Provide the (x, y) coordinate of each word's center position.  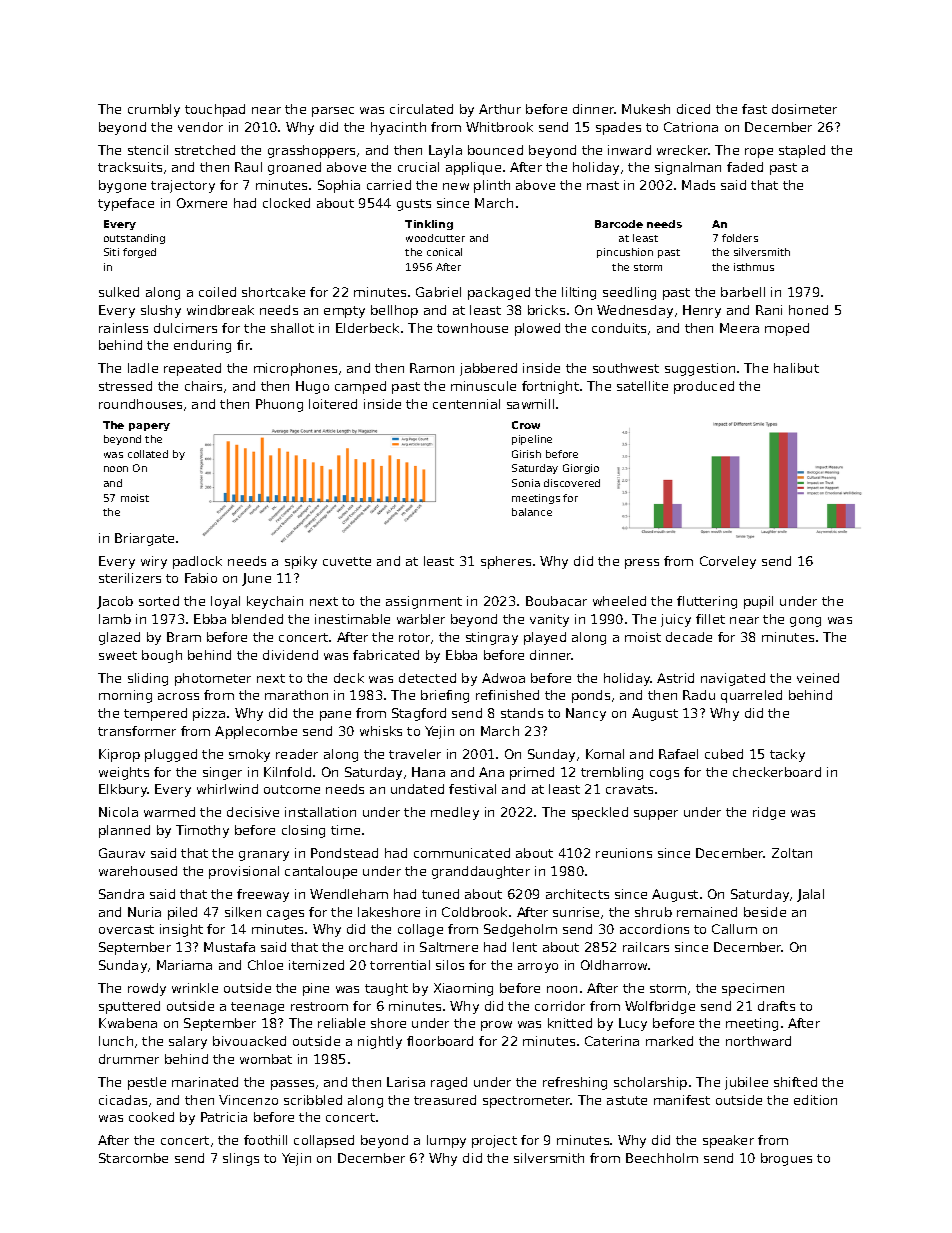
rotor (414, 637)
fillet (710, 619)
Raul (248, 167)
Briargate (144, 539)
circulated (421, 109)
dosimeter (804, 109)
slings (241, 1159)
